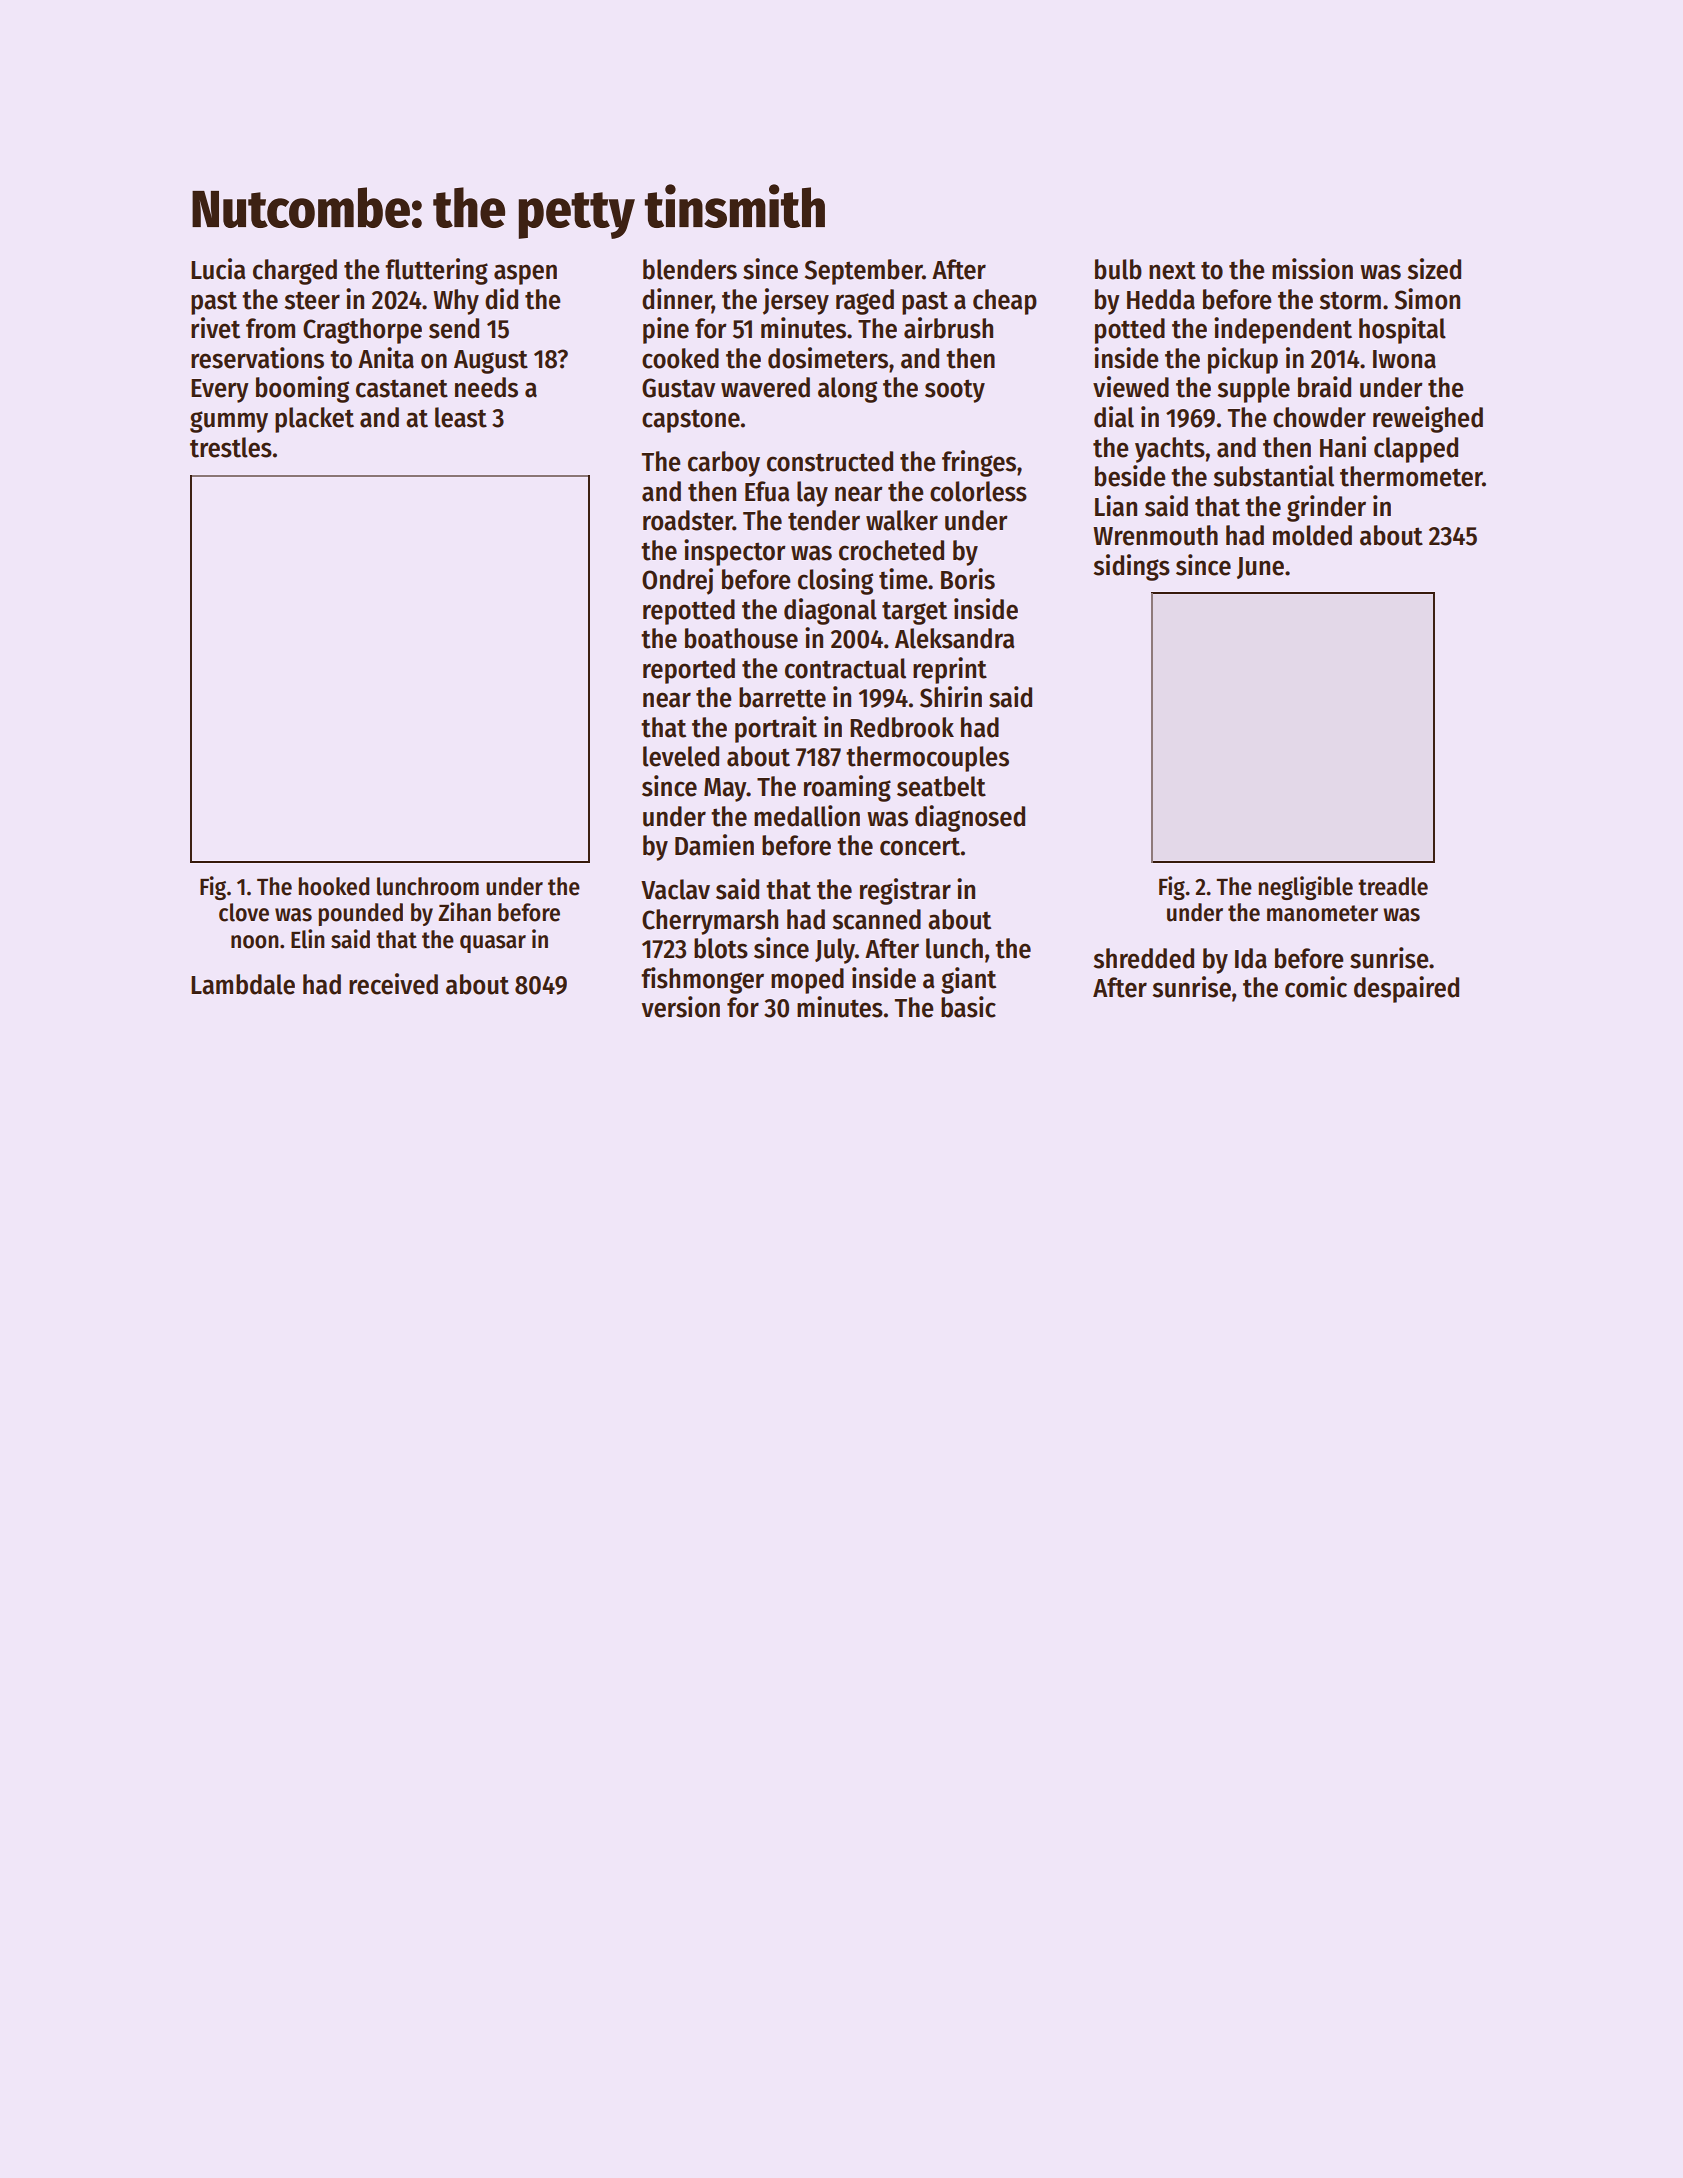 This screenshot has height=2178, width=1683. Describe the element at coordinates (1172, 270) in the screenshot. I see `next` at that location.
